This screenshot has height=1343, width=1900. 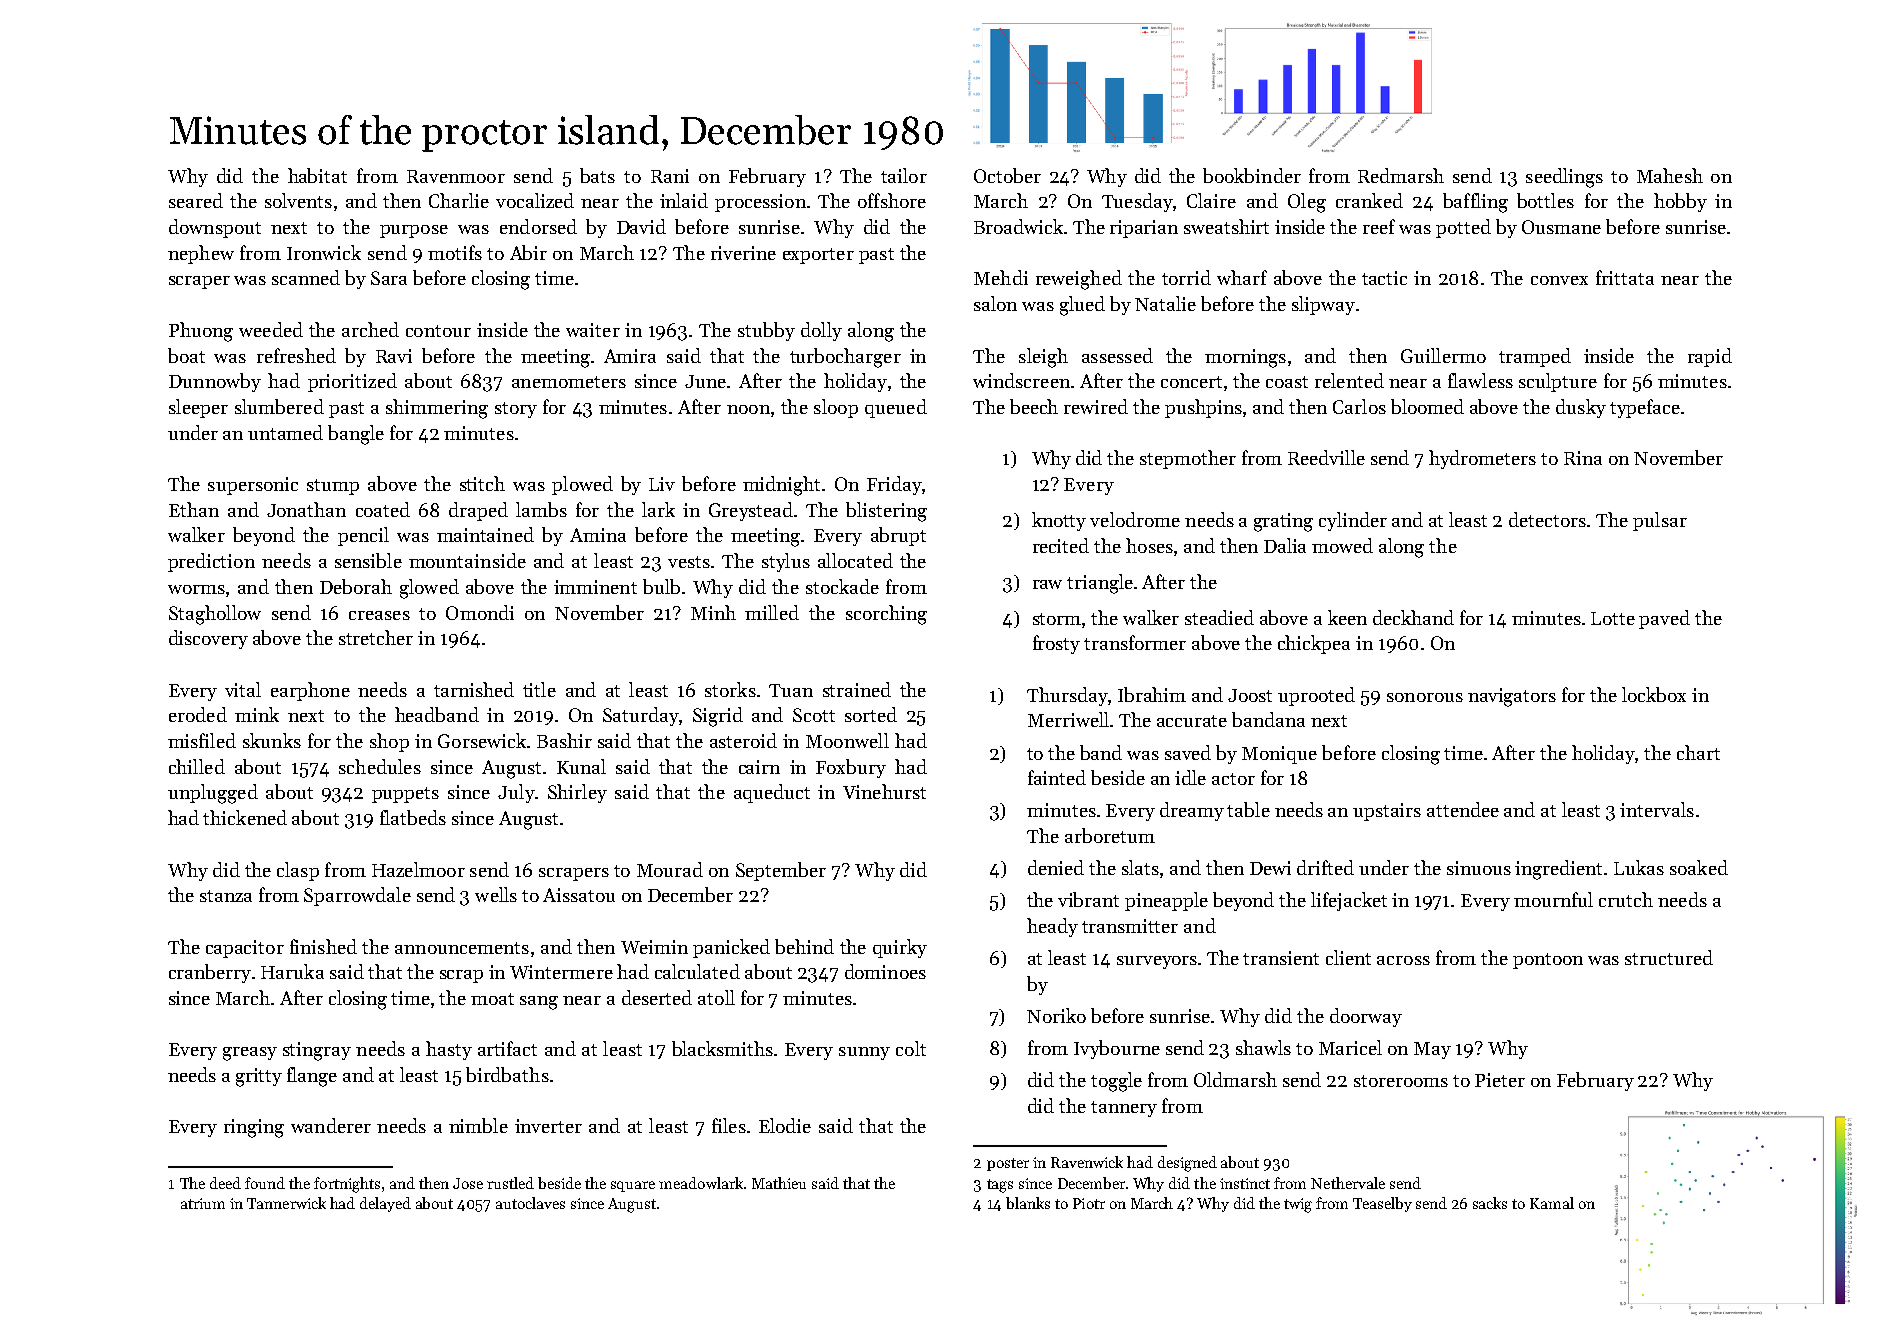 What do you see at coordinates (1670, 175) in the screenshot?
I see `Mahesh` at bounding box center [1670, 175].
